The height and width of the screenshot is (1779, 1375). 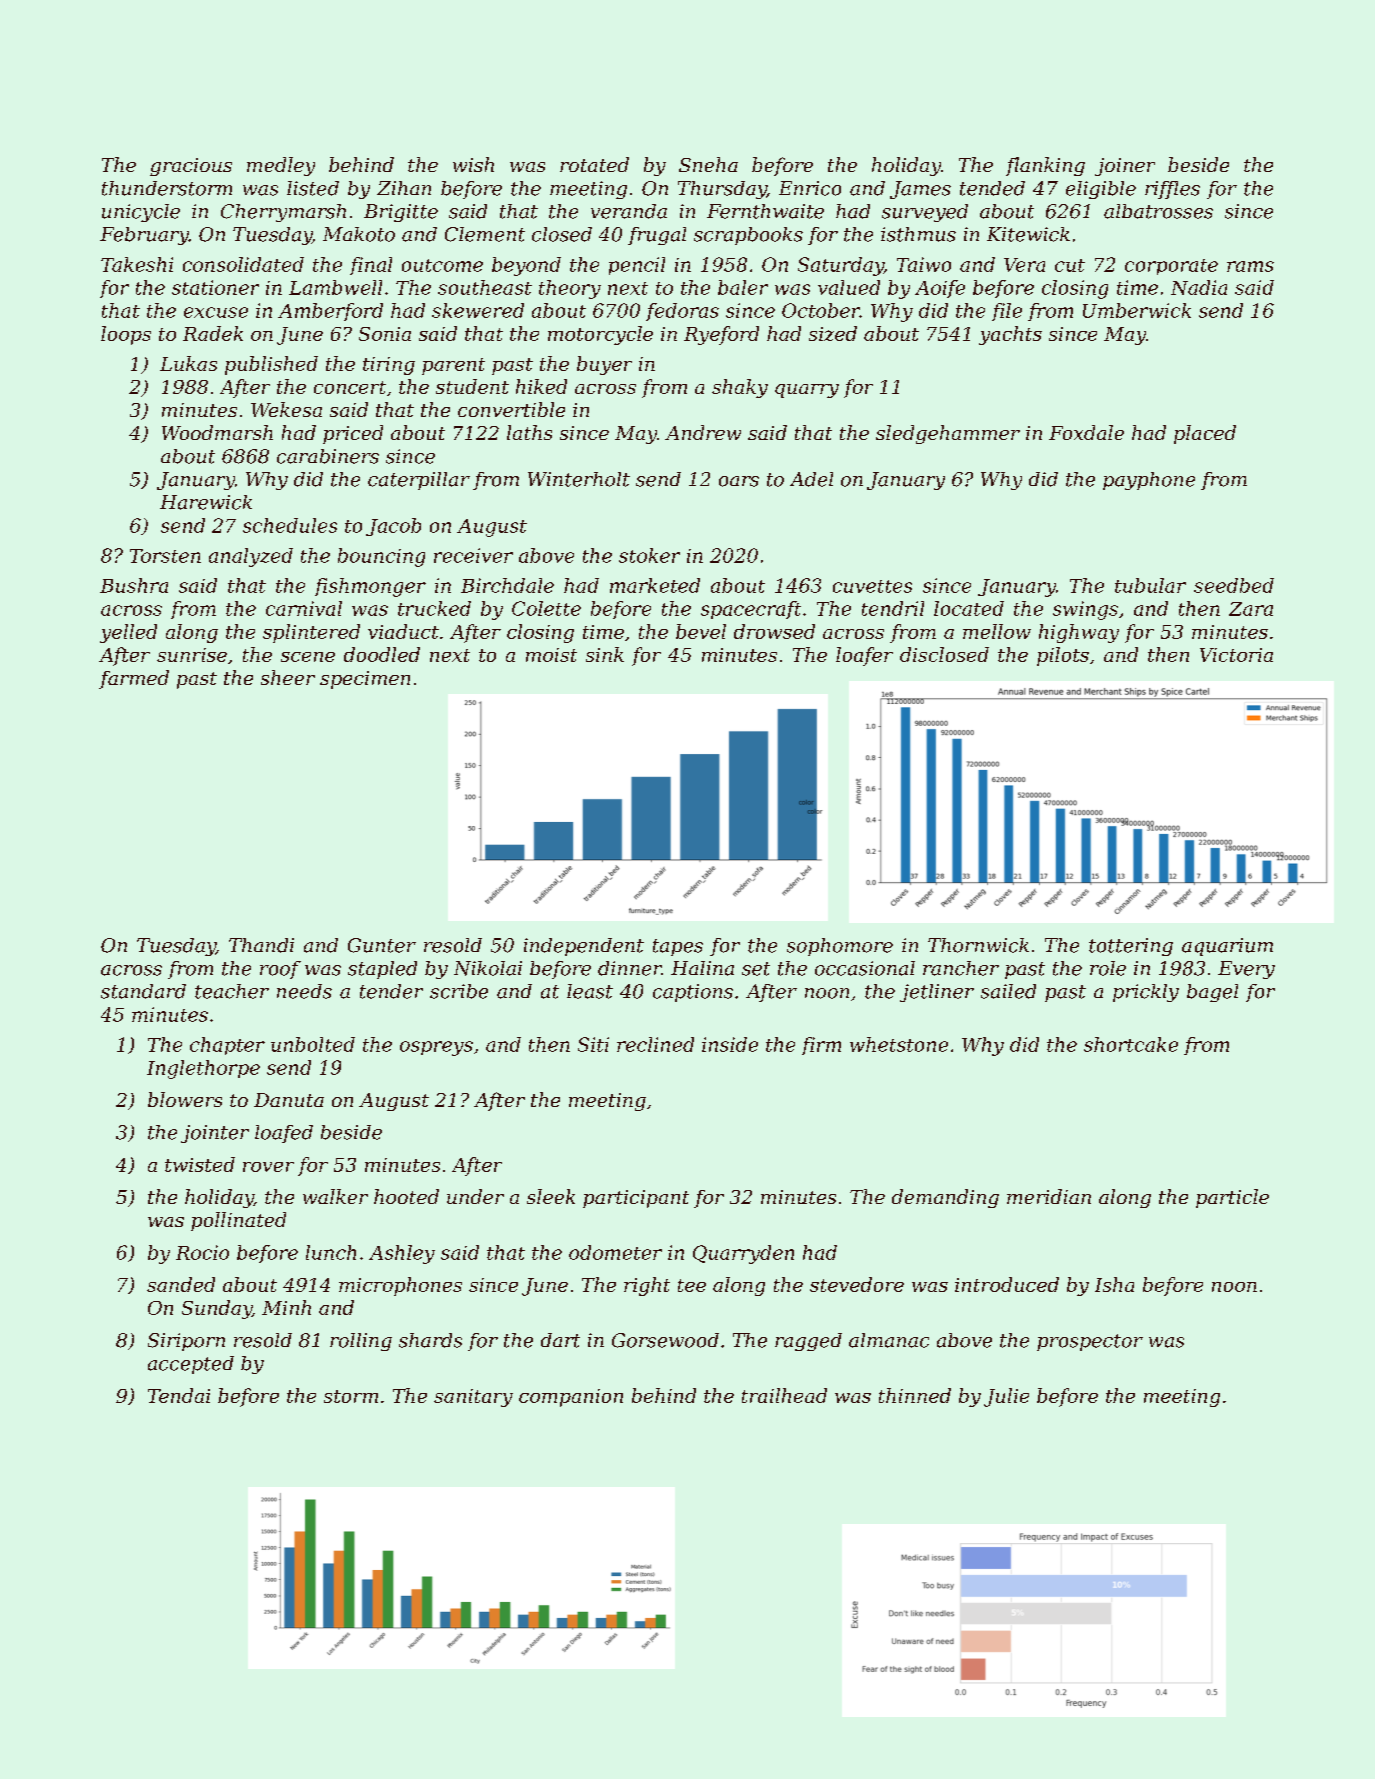 What do you see at coordinates (1149, 481) in the screenshot?
I see `payphone` at bounding box center [1149, 481].
